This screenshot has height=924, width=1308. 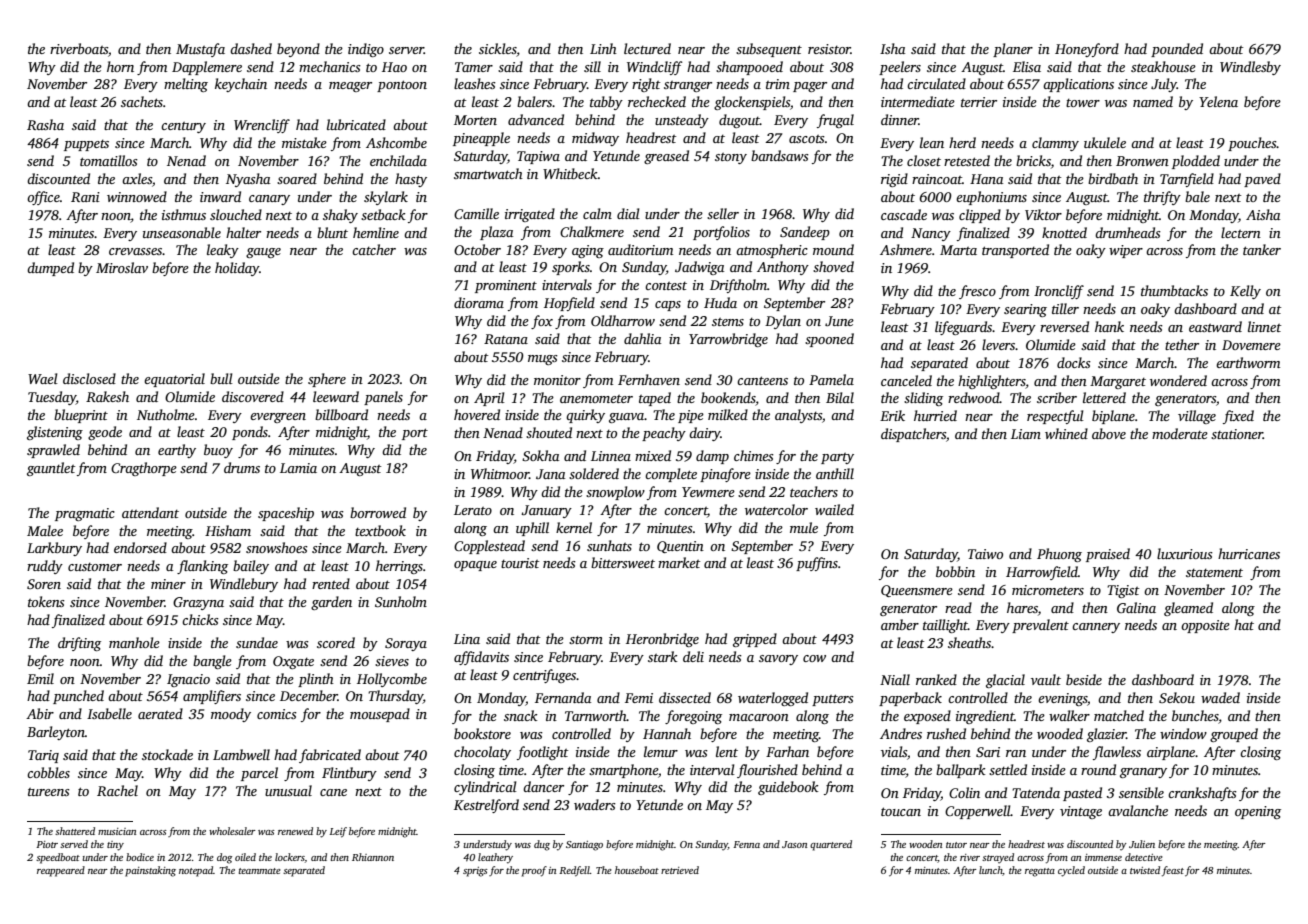 What do you see at coordinates (991, 382) in the screenshot?
I see `highlighters` at bounding box center [991, 382].
